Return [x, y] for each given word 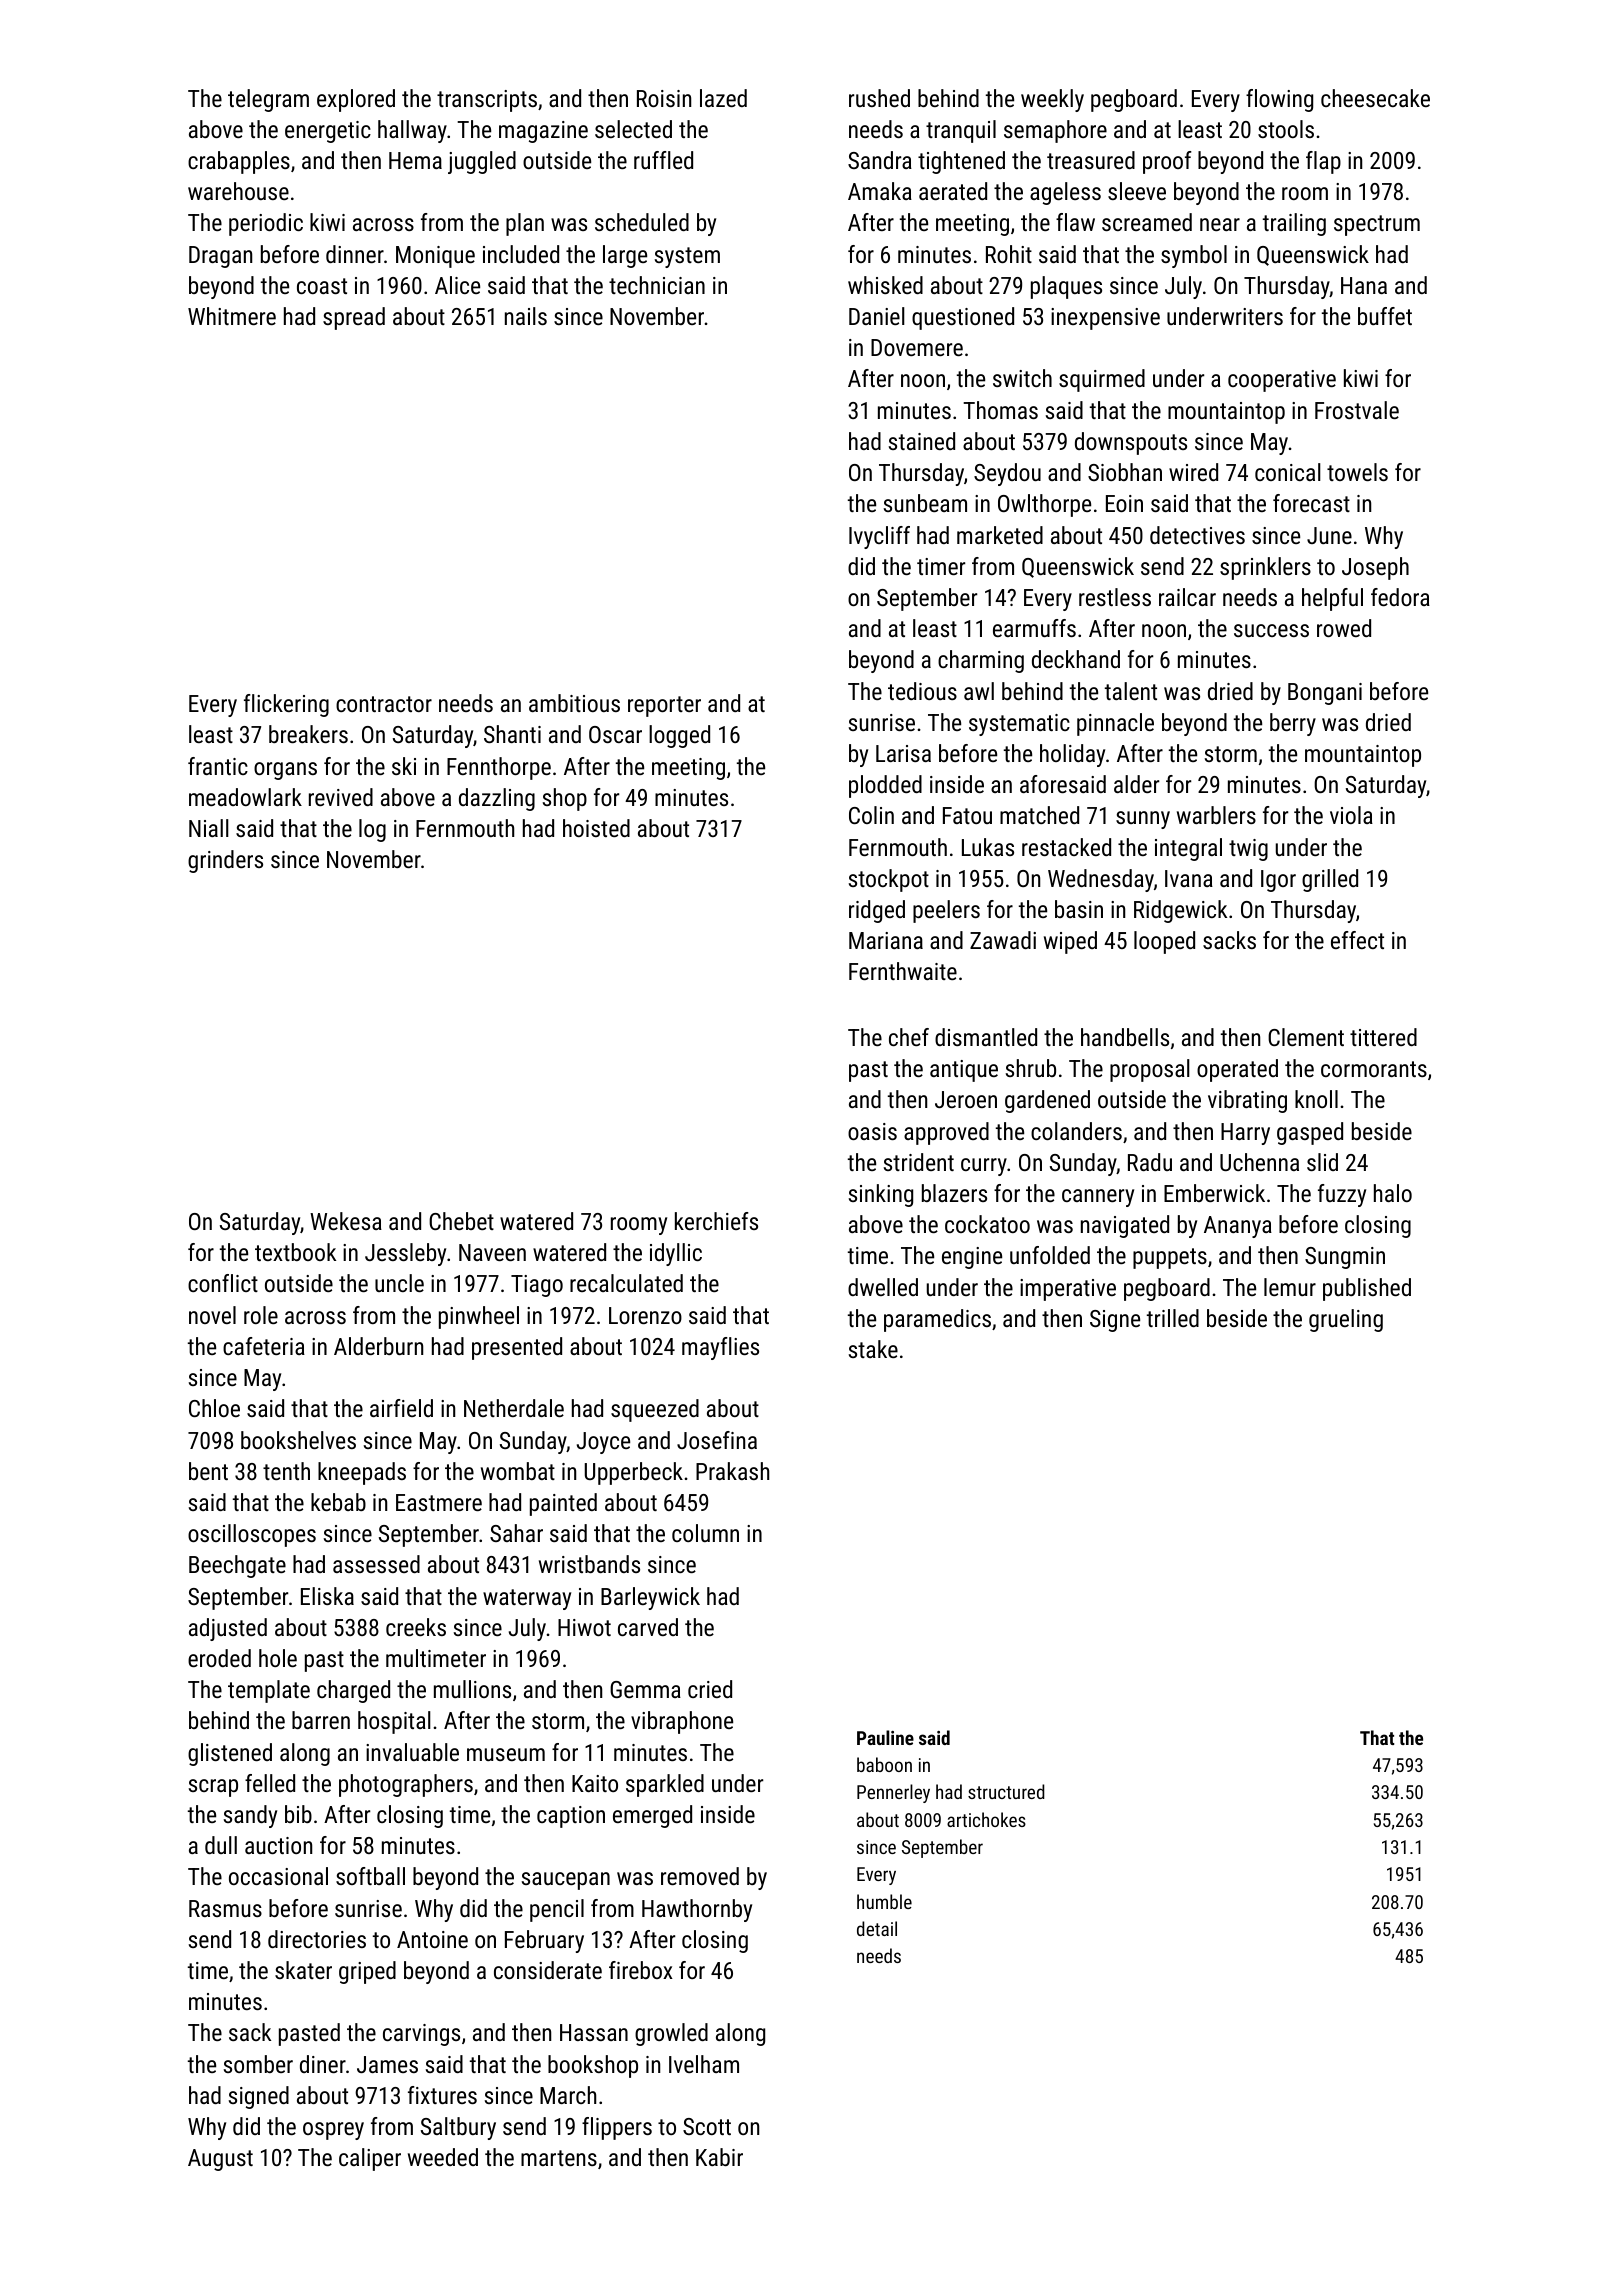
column [705, 1533]
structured [1006, 1791]
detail [877, 1928]
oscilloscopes [252, 1535]
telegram [268, 100]
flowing [1279, 100]
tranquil [961, 131]
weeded [443, 2157]
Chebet [461, 1221]
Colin [871, 815]
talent [1131, 691]
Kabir [719, 2157]
